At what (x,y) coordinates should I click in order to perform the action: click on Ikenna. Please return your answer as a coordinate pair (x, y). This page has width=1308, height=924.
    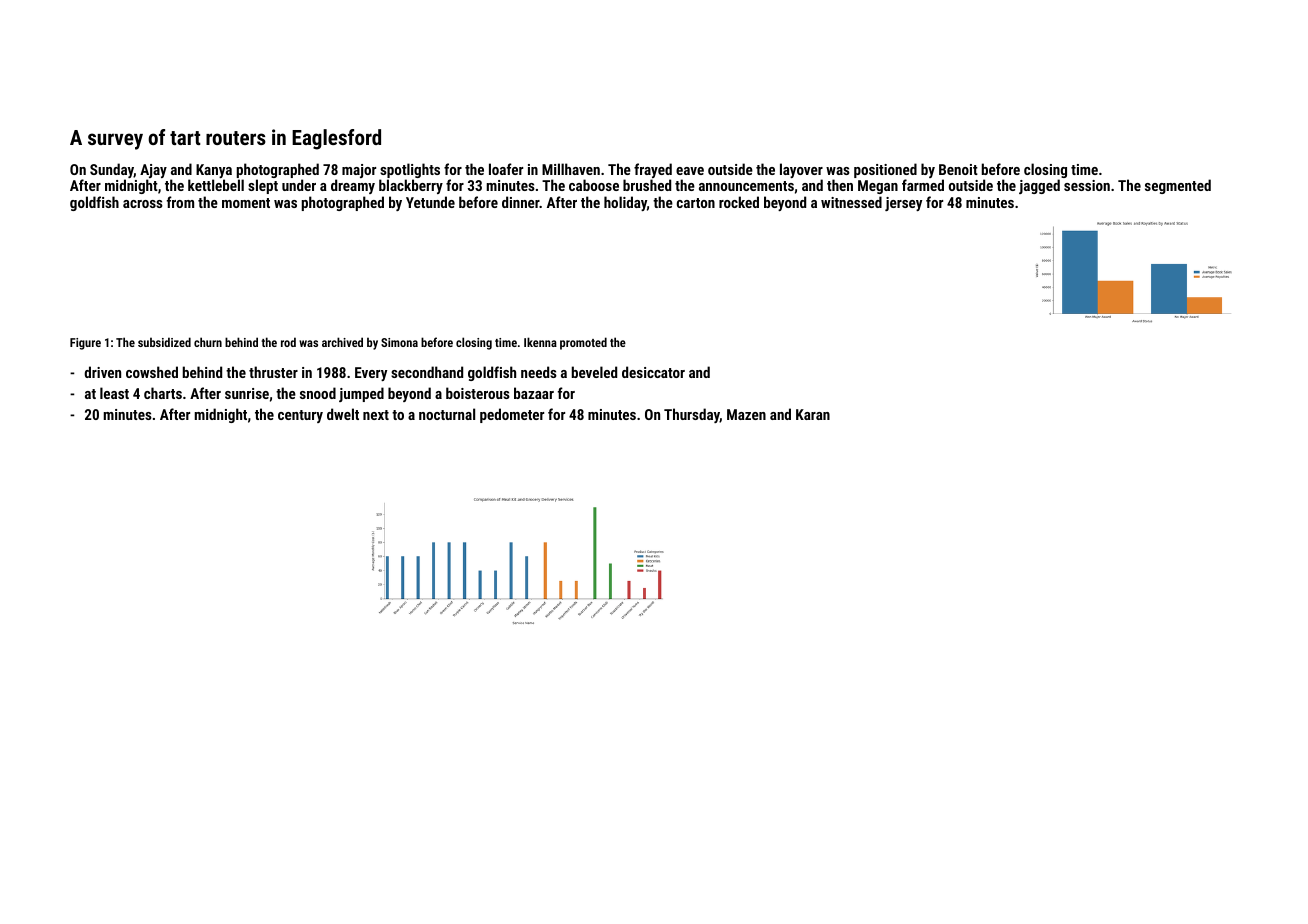
    Looking at the image, I should click on (540, 342).
